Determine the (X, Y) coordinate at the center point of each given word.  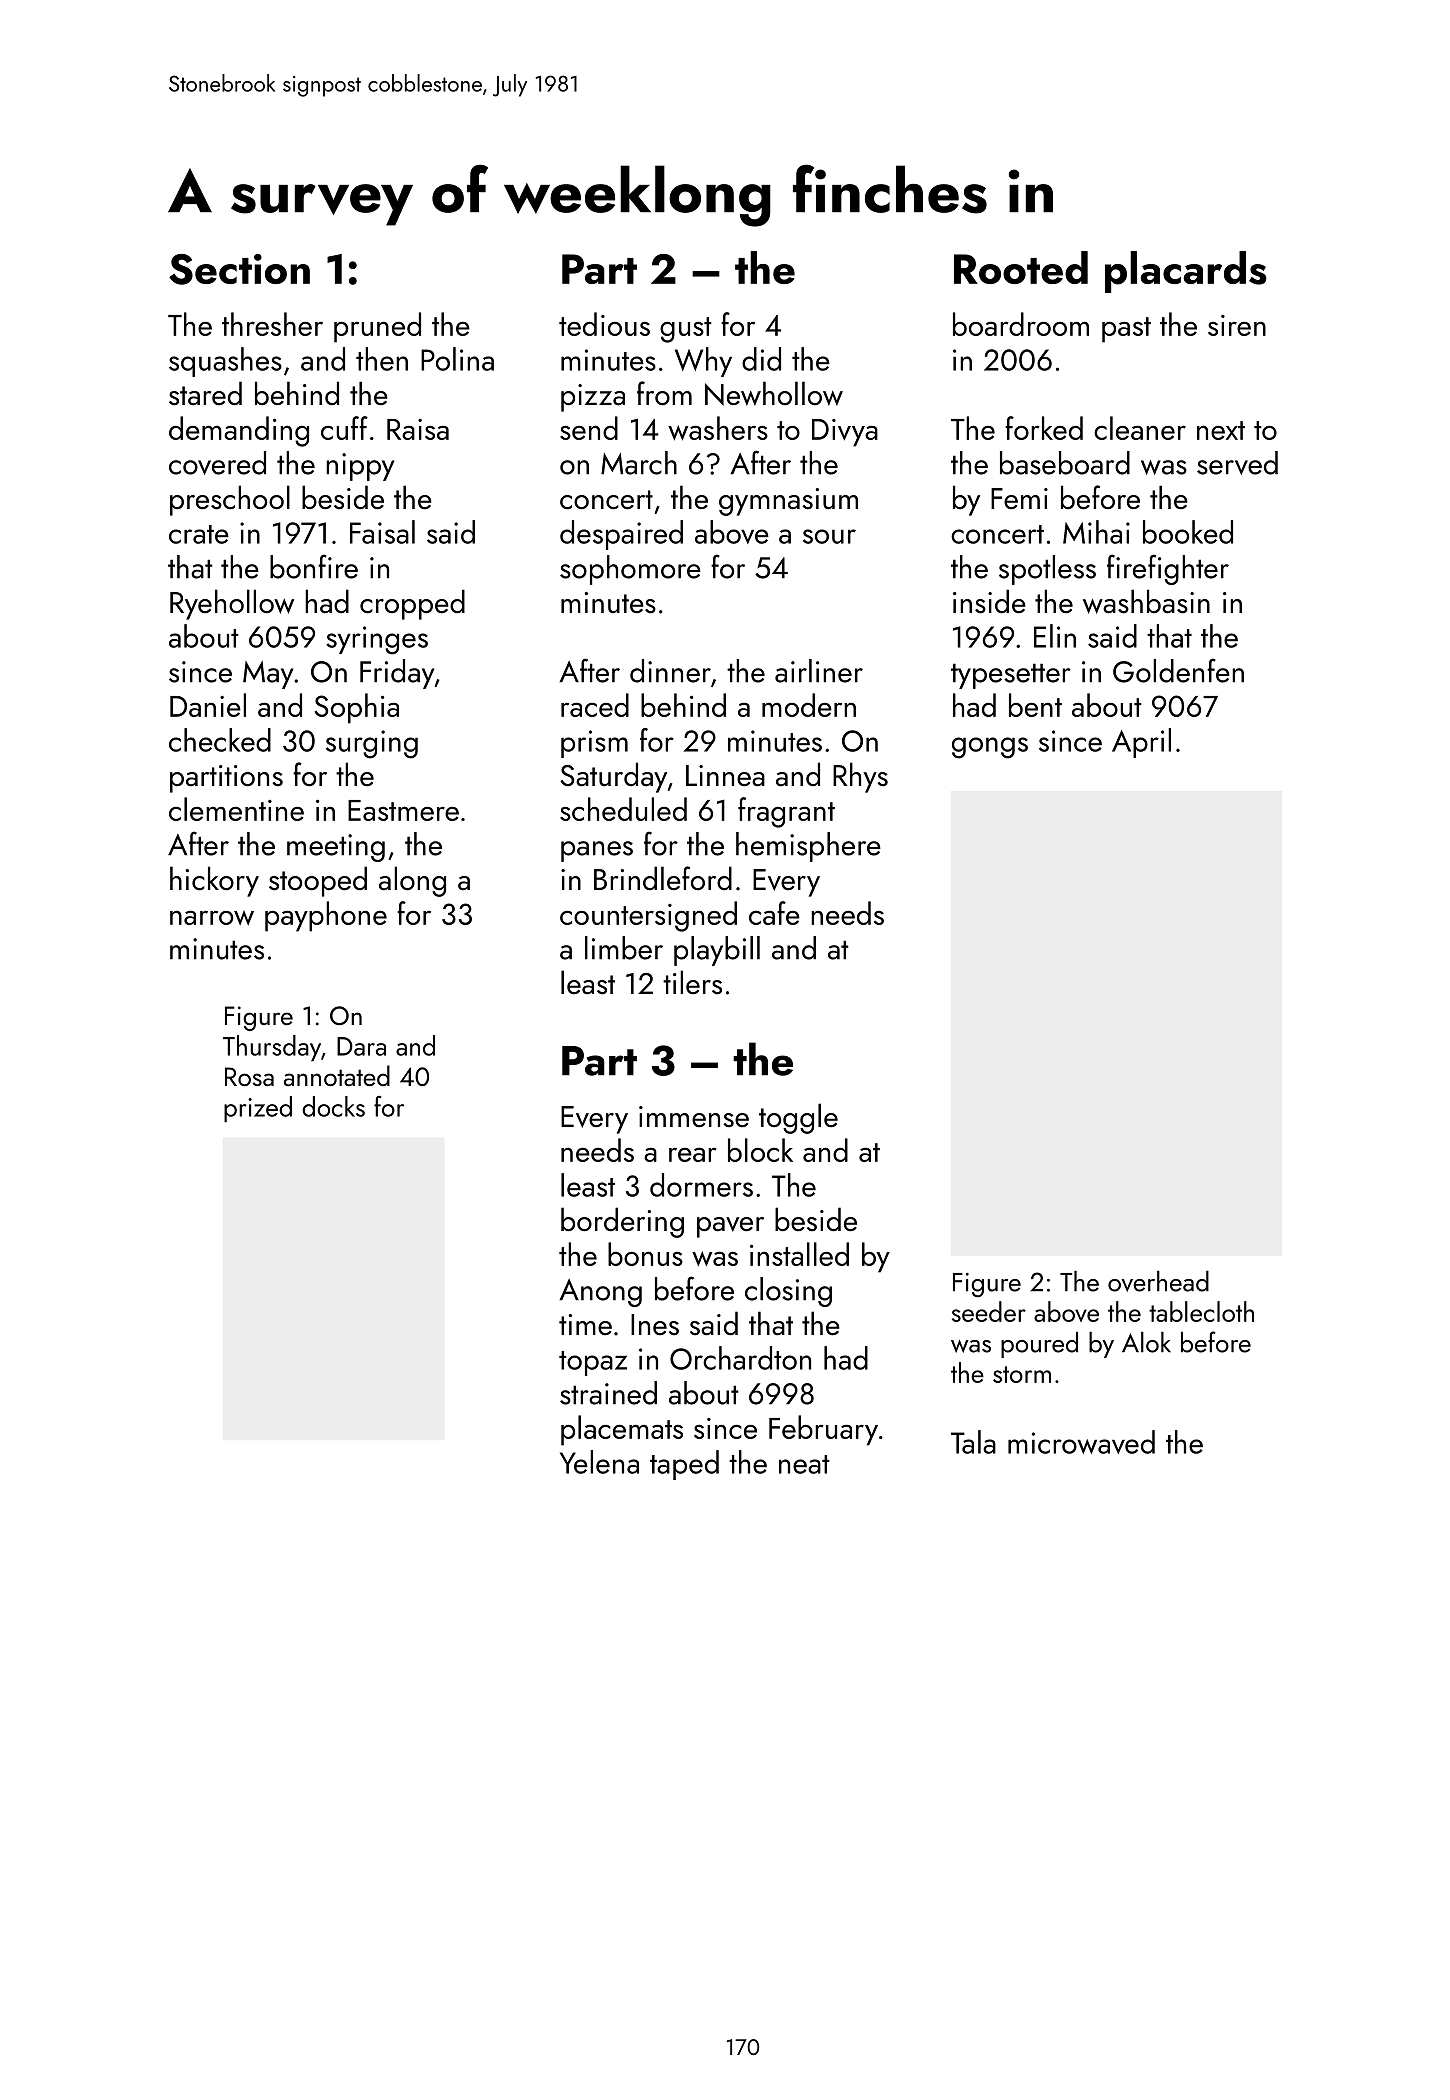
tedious (604, 324)
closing (788, 1292)
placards (1186, 272)
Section (239, 269)
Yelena (599, 1462)
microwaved (1081, 1442)
